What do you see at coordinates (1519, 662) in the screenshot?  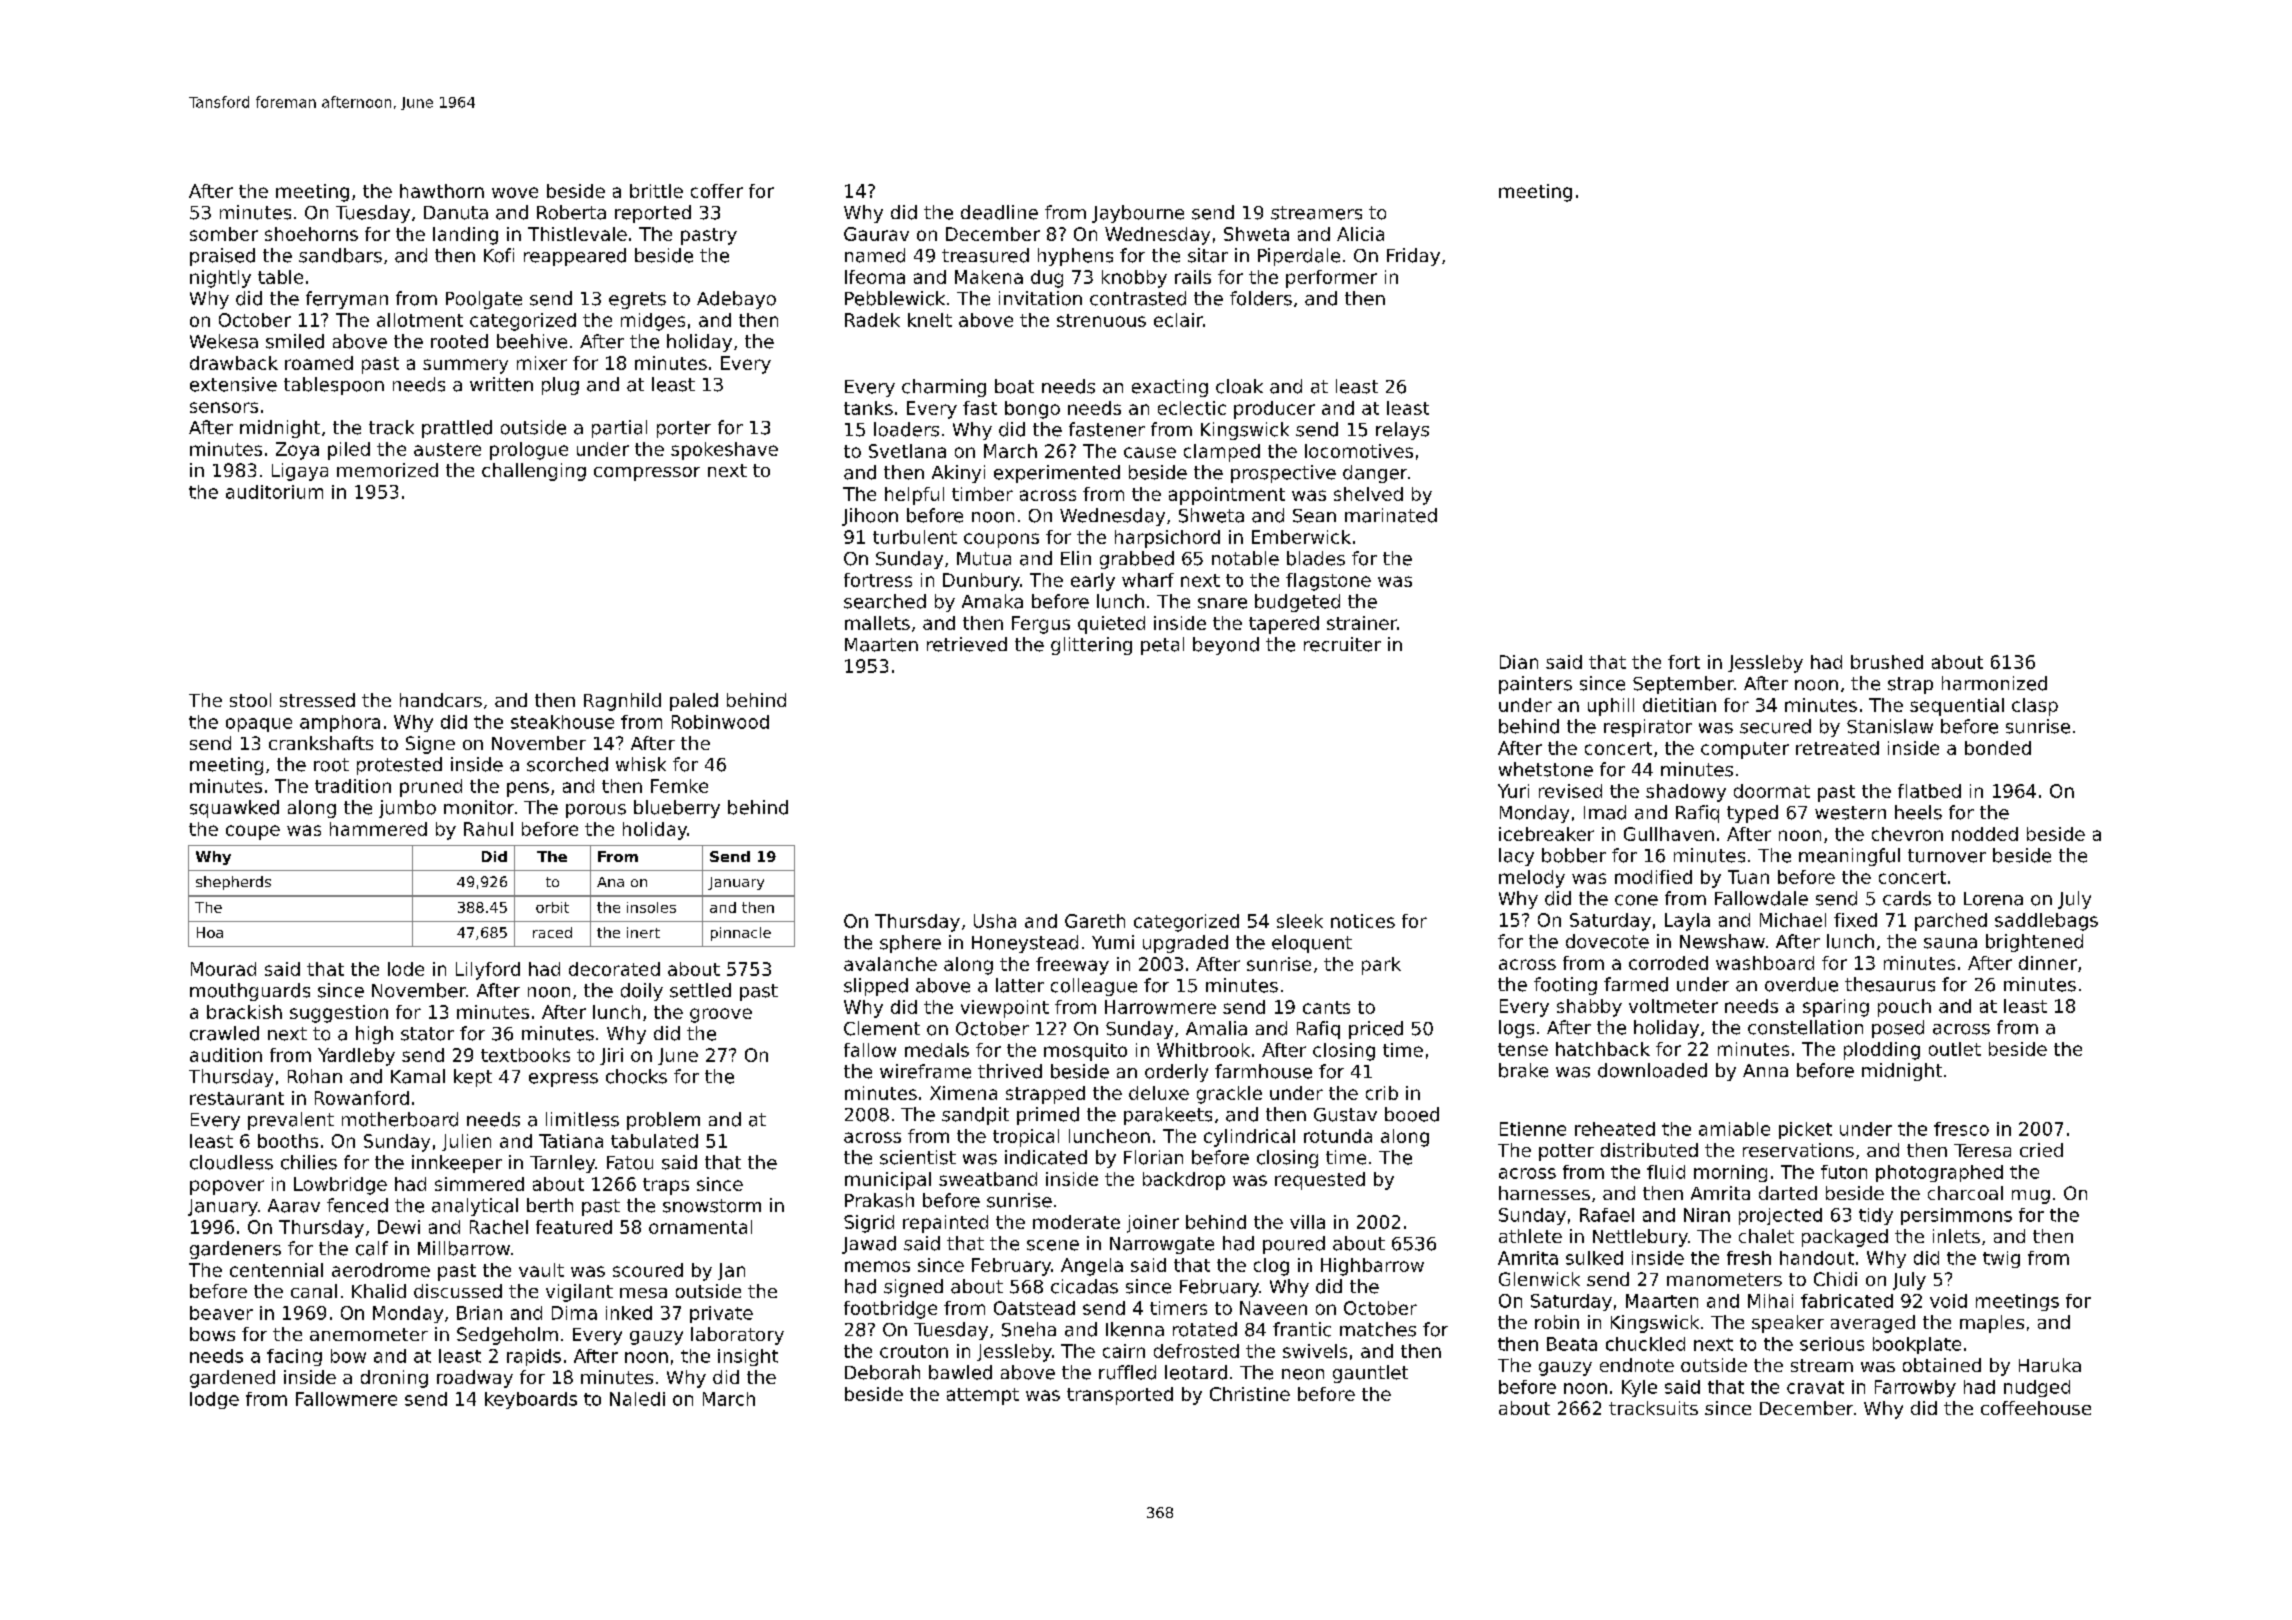 I see `Dian` at bounding box center [1519, 662].
